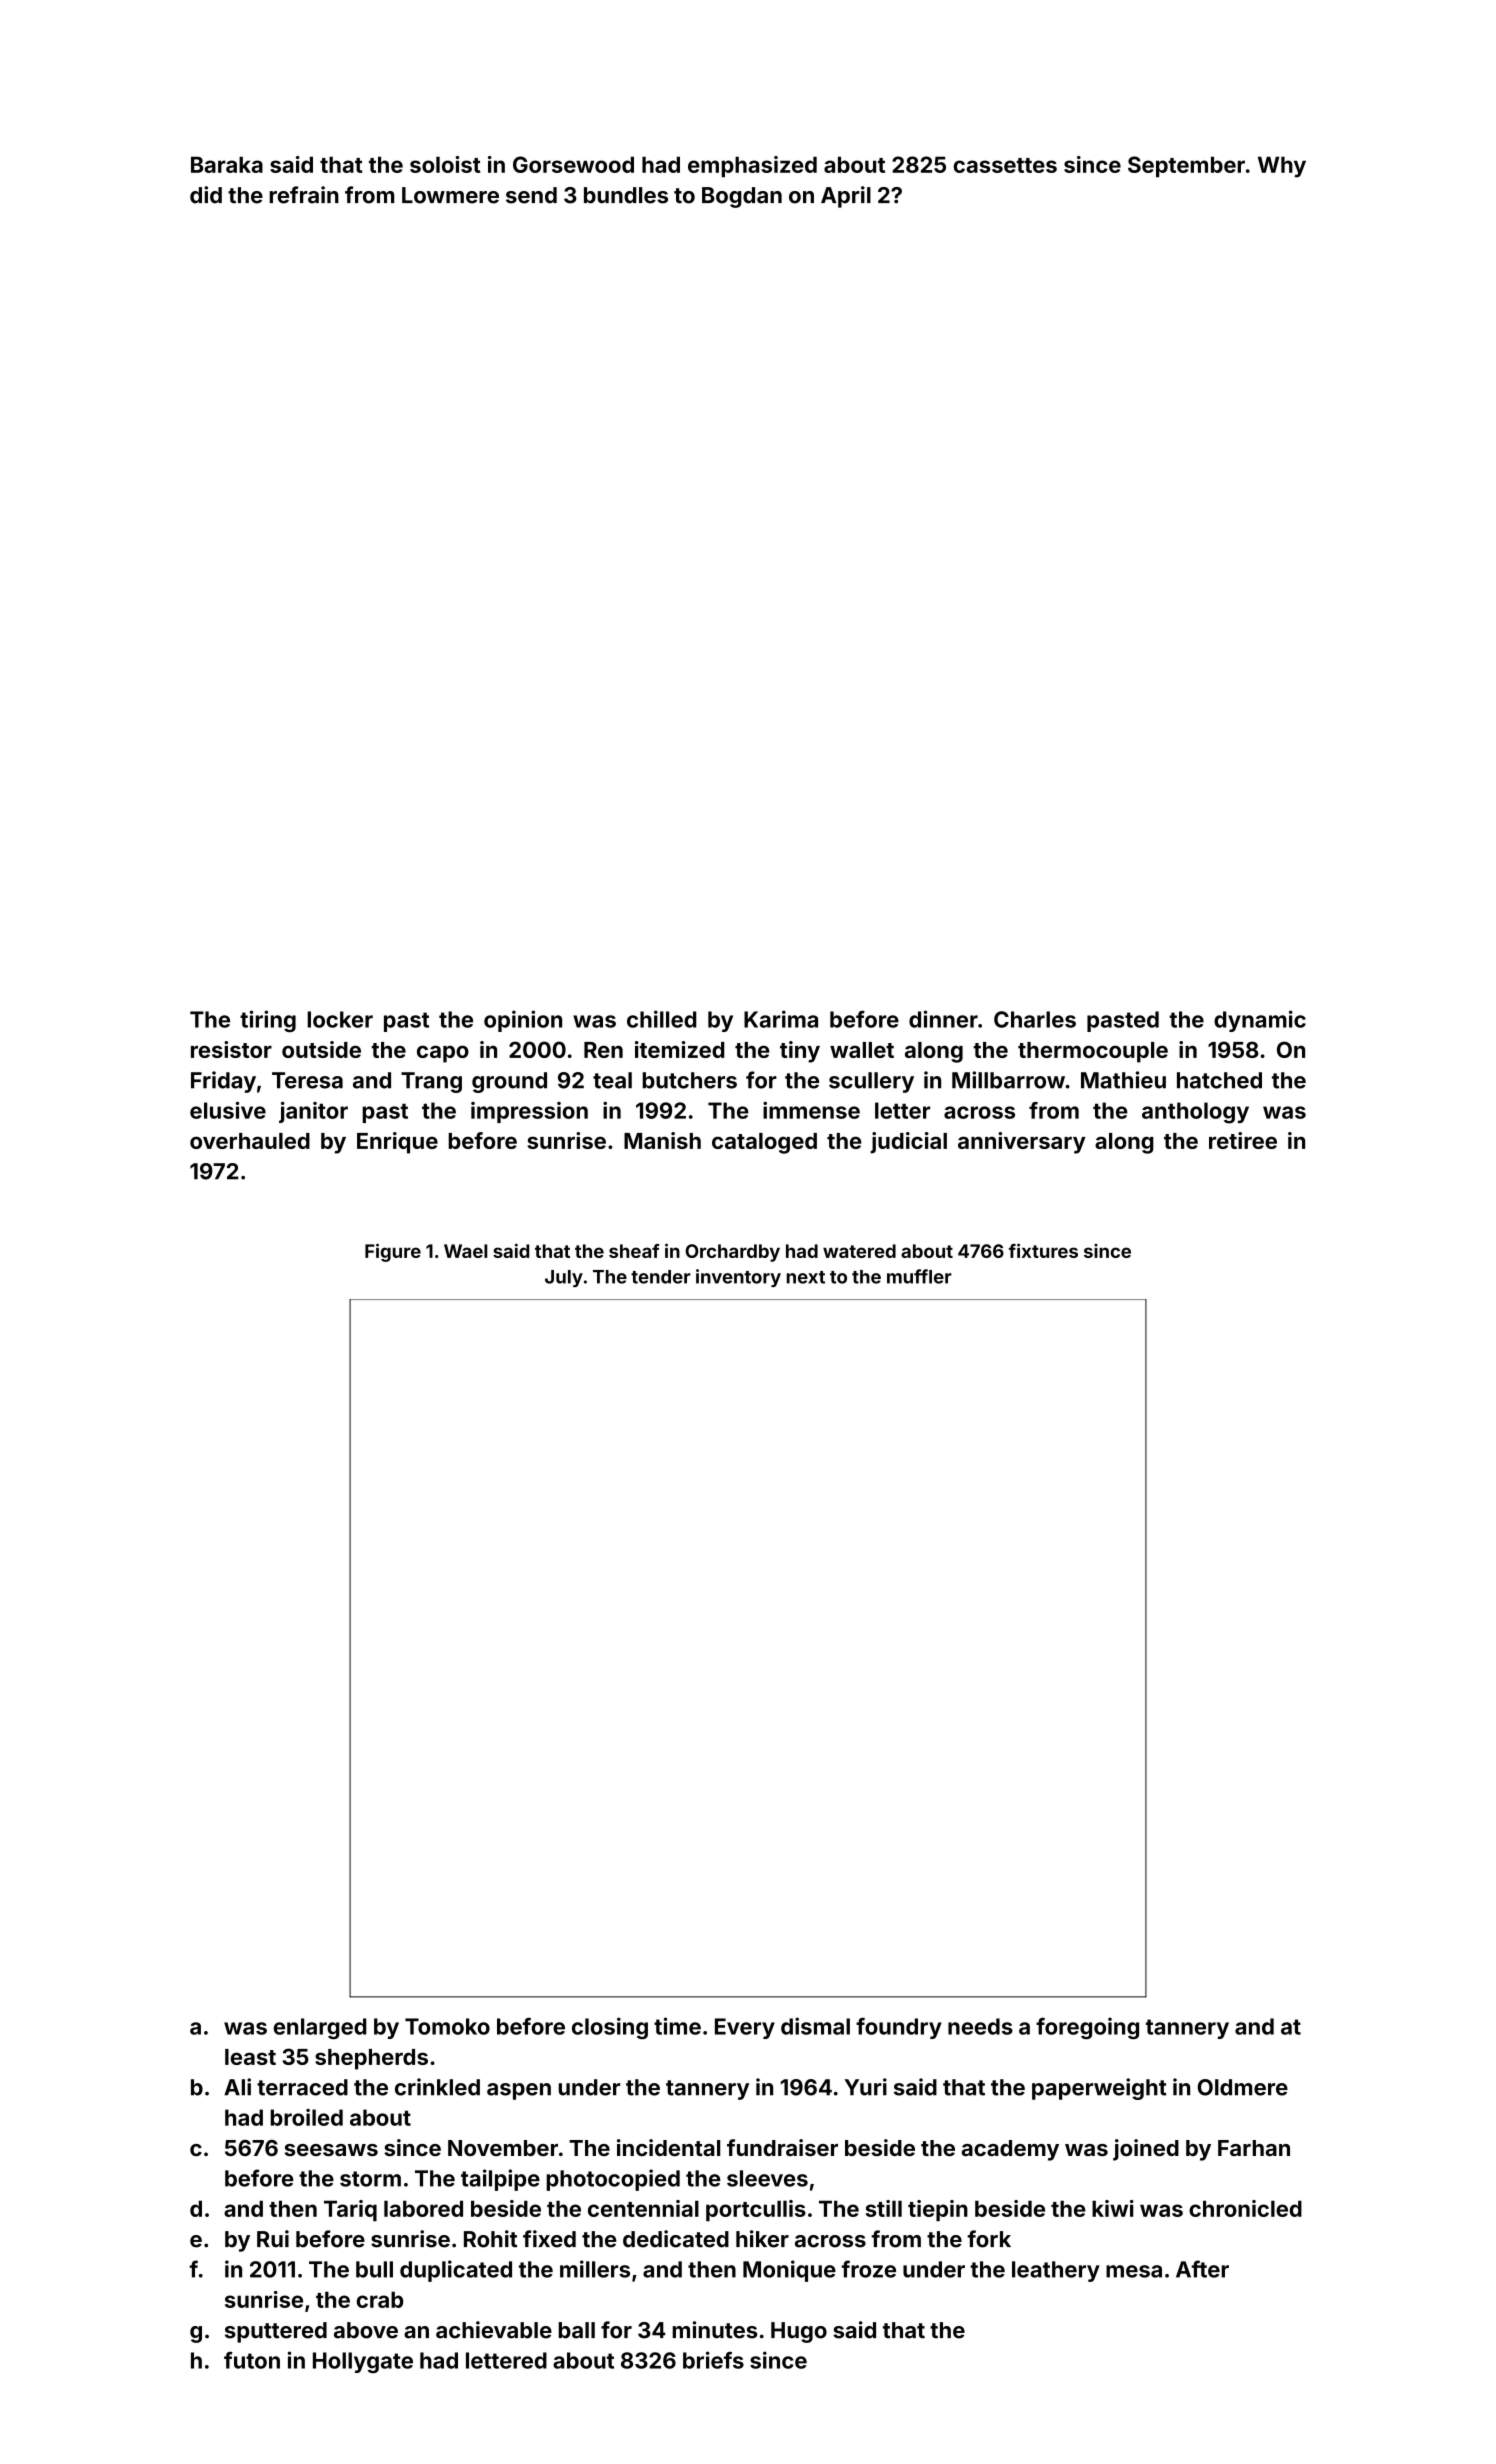  Describe the element at coordinates (465, 1251) in the screenshot. I see `Wael` at that location.
